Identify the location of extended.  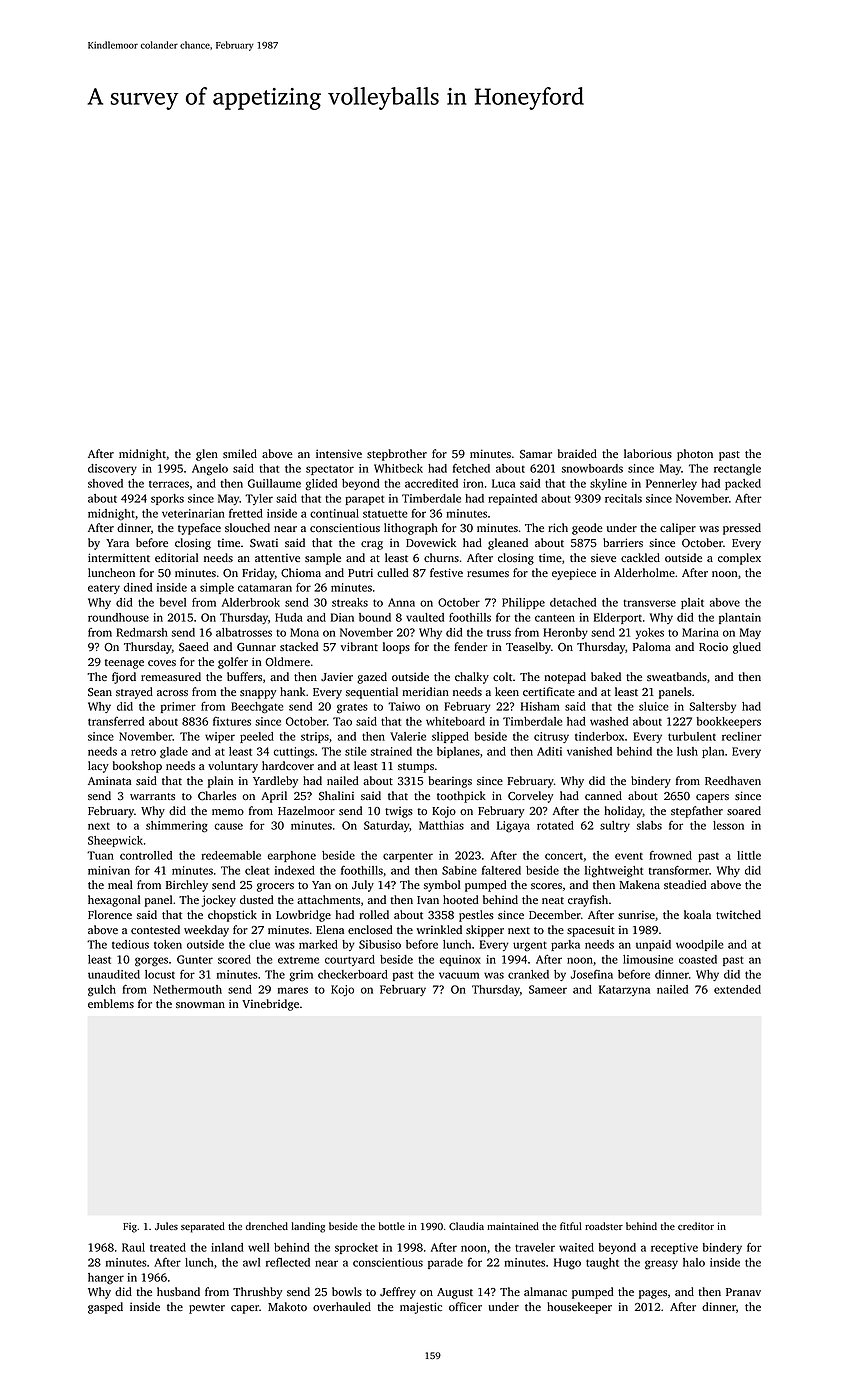
(737, 989).
